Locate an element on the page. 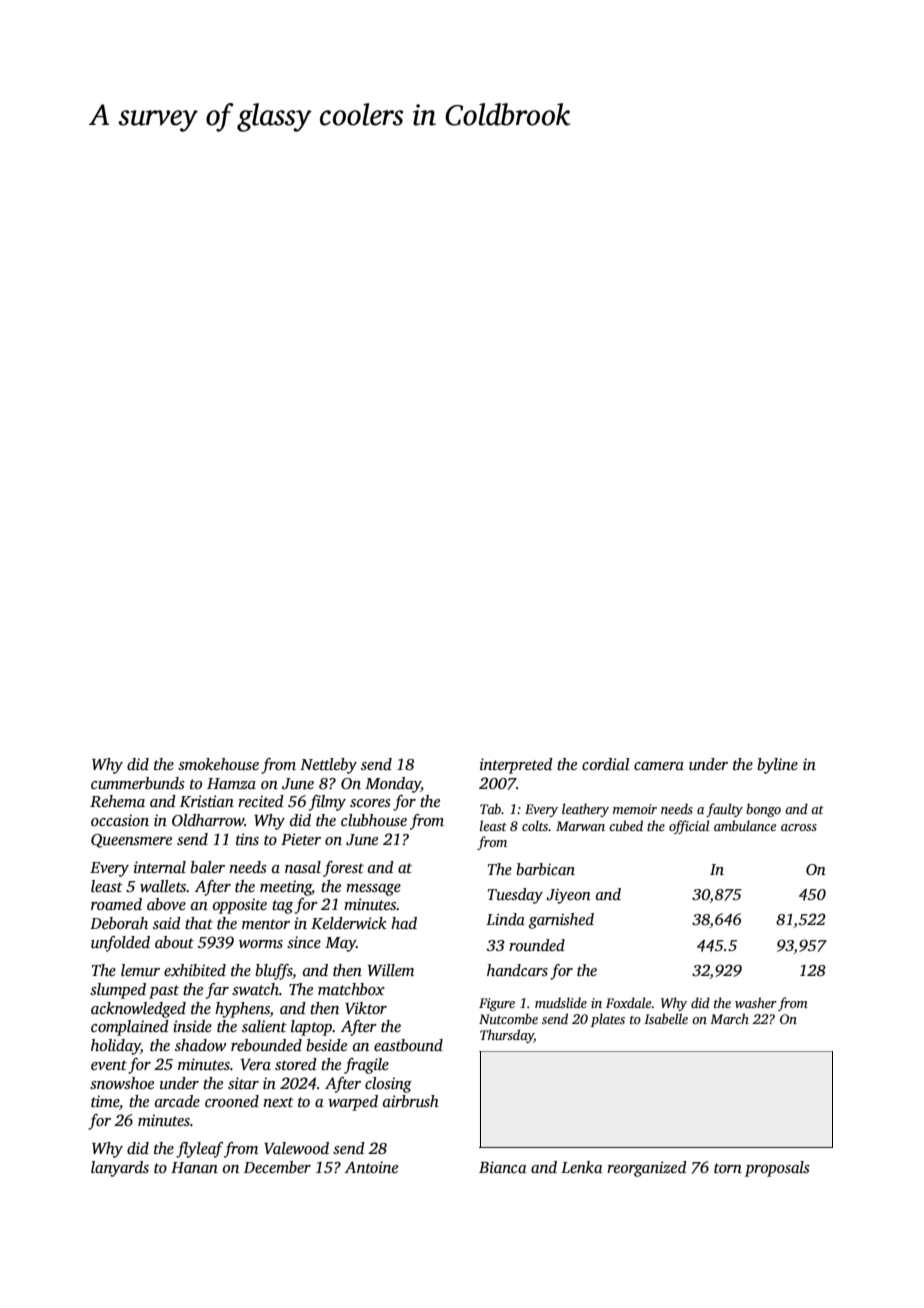 Image resolution: width=924 pixels, height=1308 pixels. swatch is located at coordinates (255, 989).
